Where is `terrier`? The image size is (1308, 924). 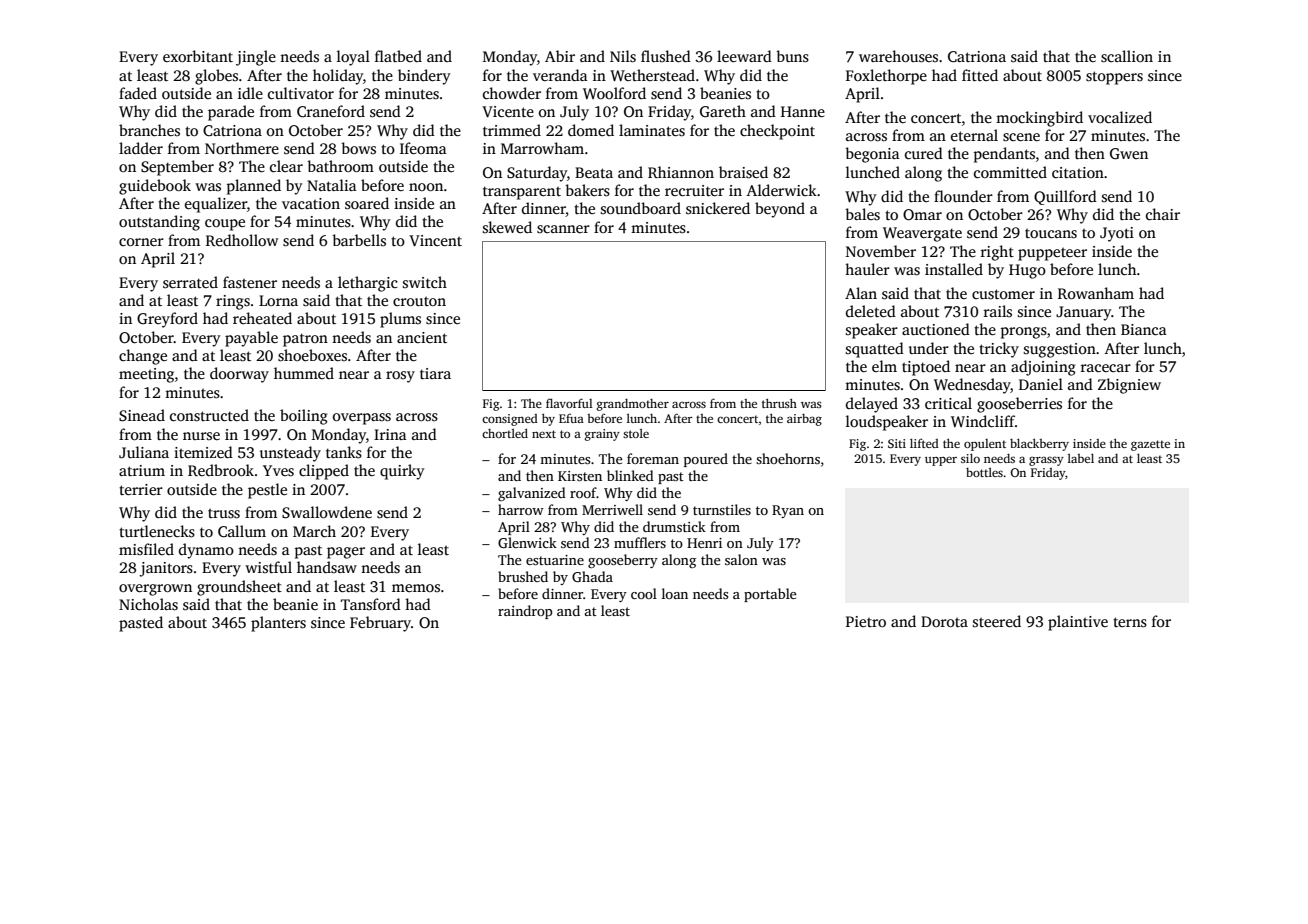 terrier is located at coordinates (141, 489).
